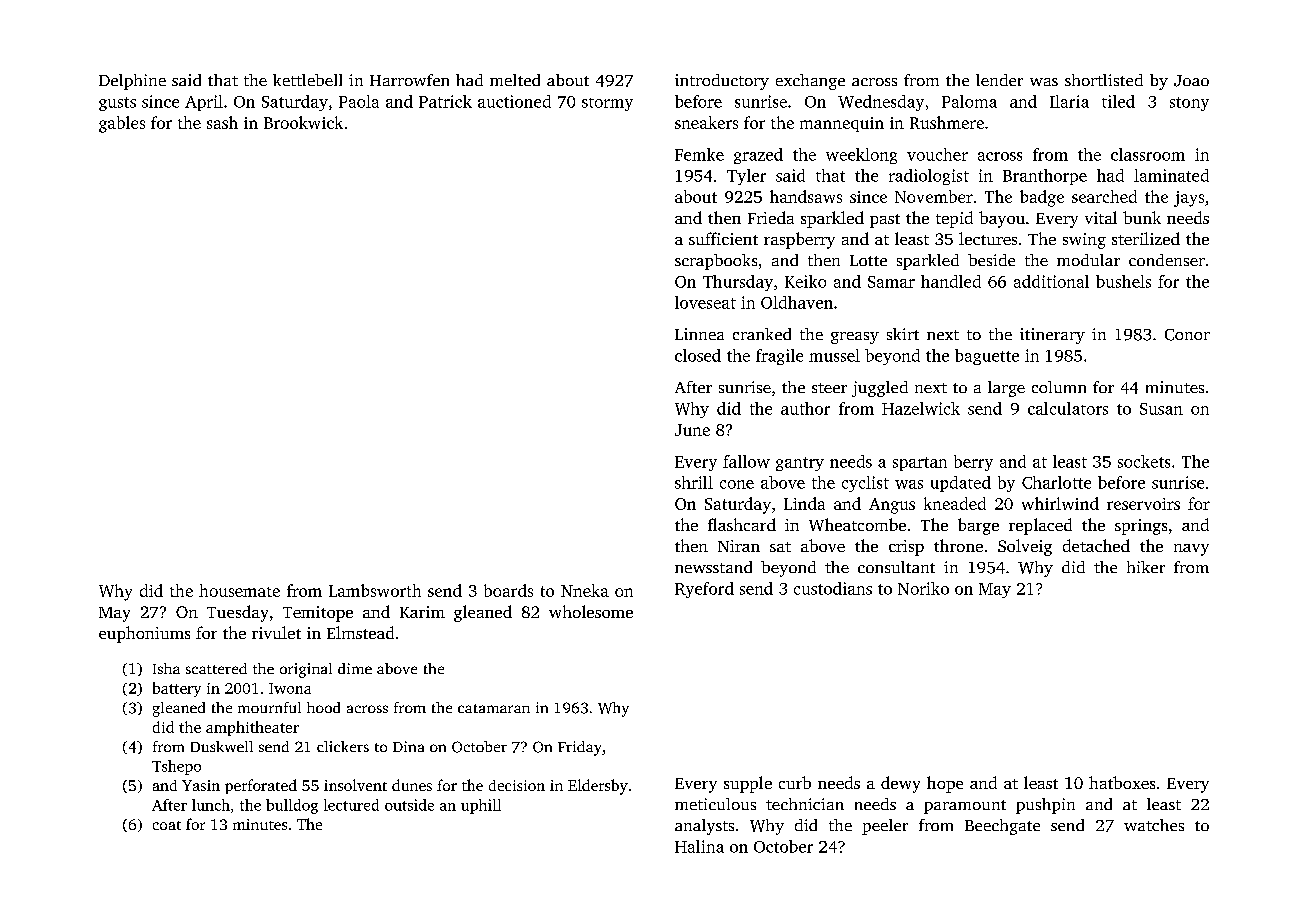 This screenshot has height=924, width=1308. What do you see at coordinates (699, 846) in the screenshot?
I see `Halina` at bounding box center [699, 846].
